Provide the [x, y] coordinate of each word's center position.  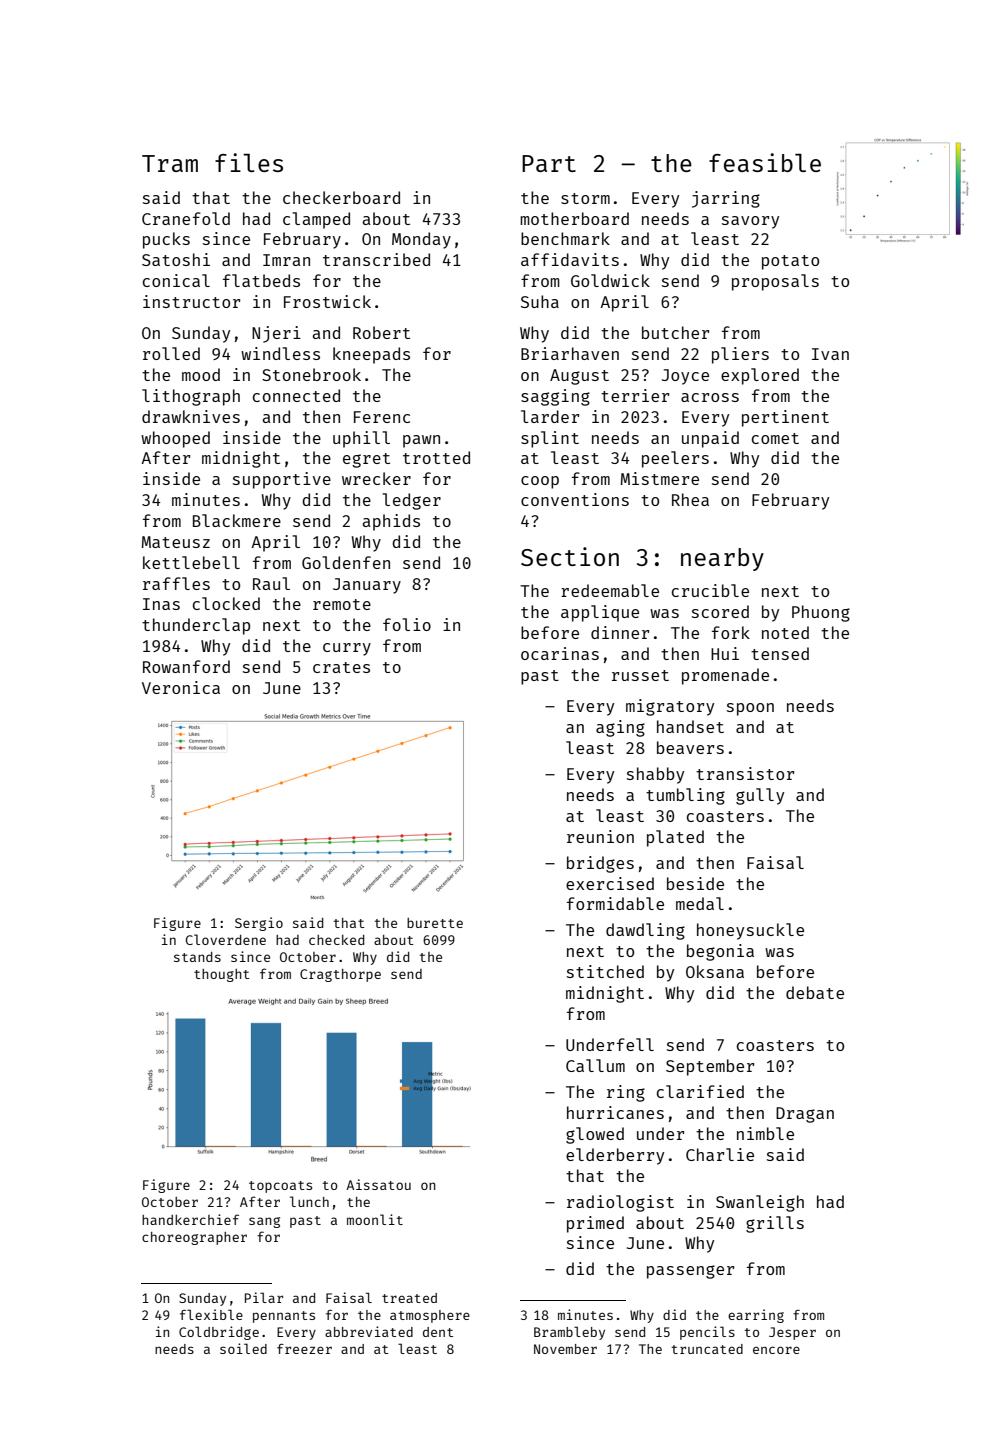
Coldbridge [219, 1333]
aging [620, 728]
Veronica [181, 687]
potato [790, 262]
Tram [170, 163]
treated [409, 1298]
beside [695, 883]
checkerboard [341, 197]
